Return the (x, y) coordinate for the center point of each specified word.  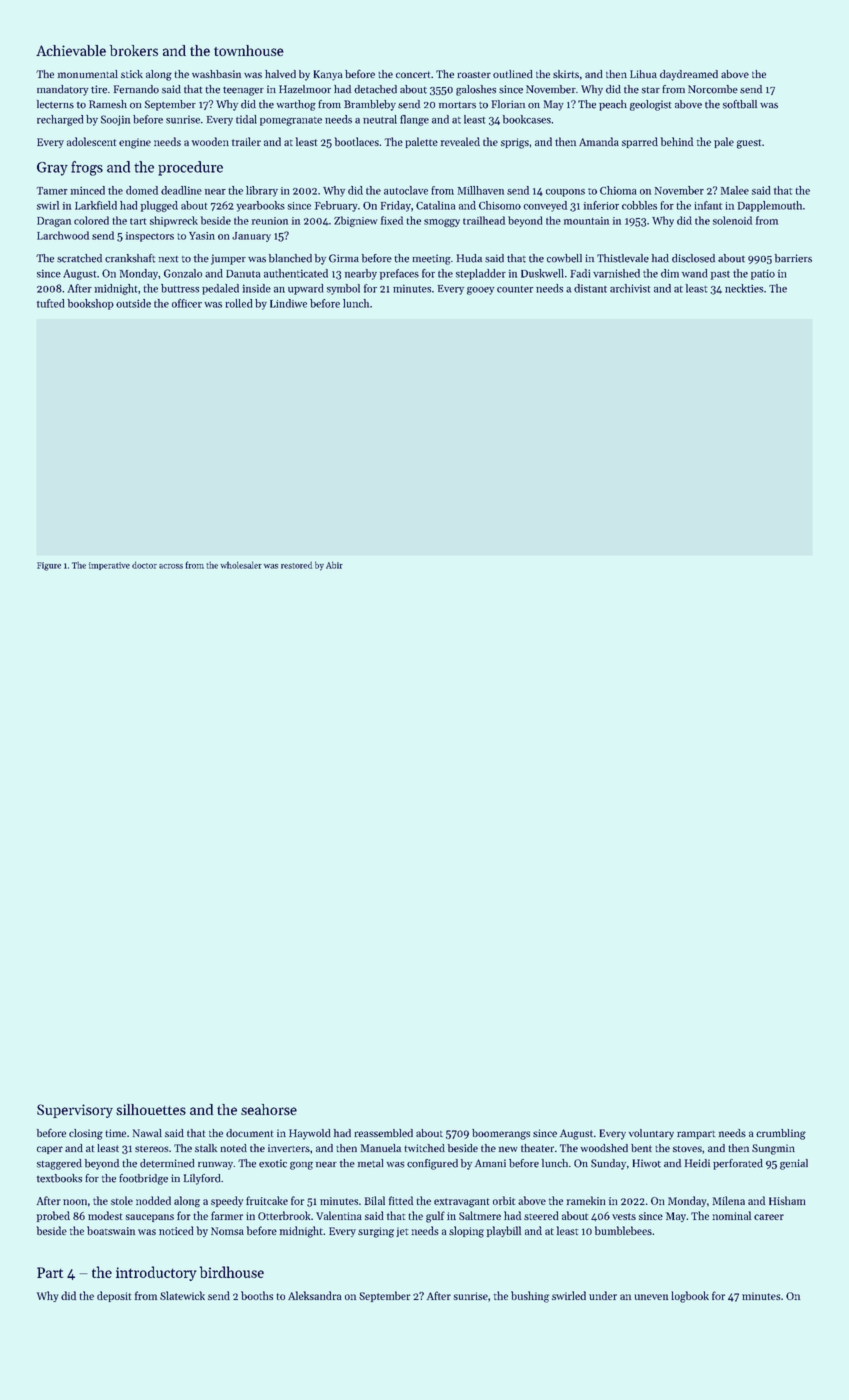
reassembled (383, 1133)
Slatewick (182, 1295)
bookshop (91, 304)
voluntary (651, 1134)
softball (740, 104)
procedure (190, 168)
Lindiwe (288, 303)
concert (413, 74)
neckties (744, 288)
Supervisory (75, 1111)
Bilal (375, 1200)
